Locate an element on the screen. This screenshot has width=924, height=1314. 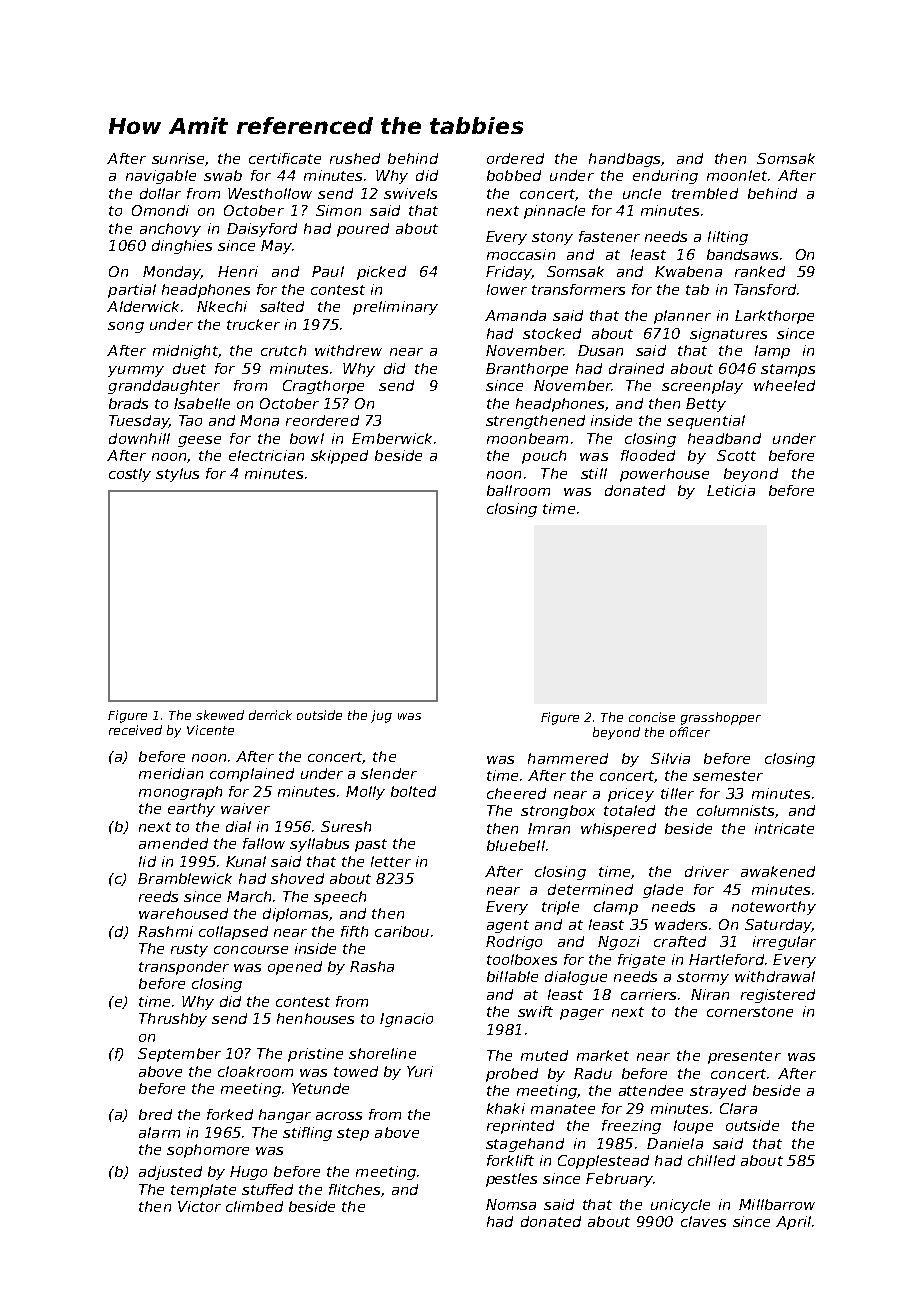
costly is located at coordinates (130, 475).
